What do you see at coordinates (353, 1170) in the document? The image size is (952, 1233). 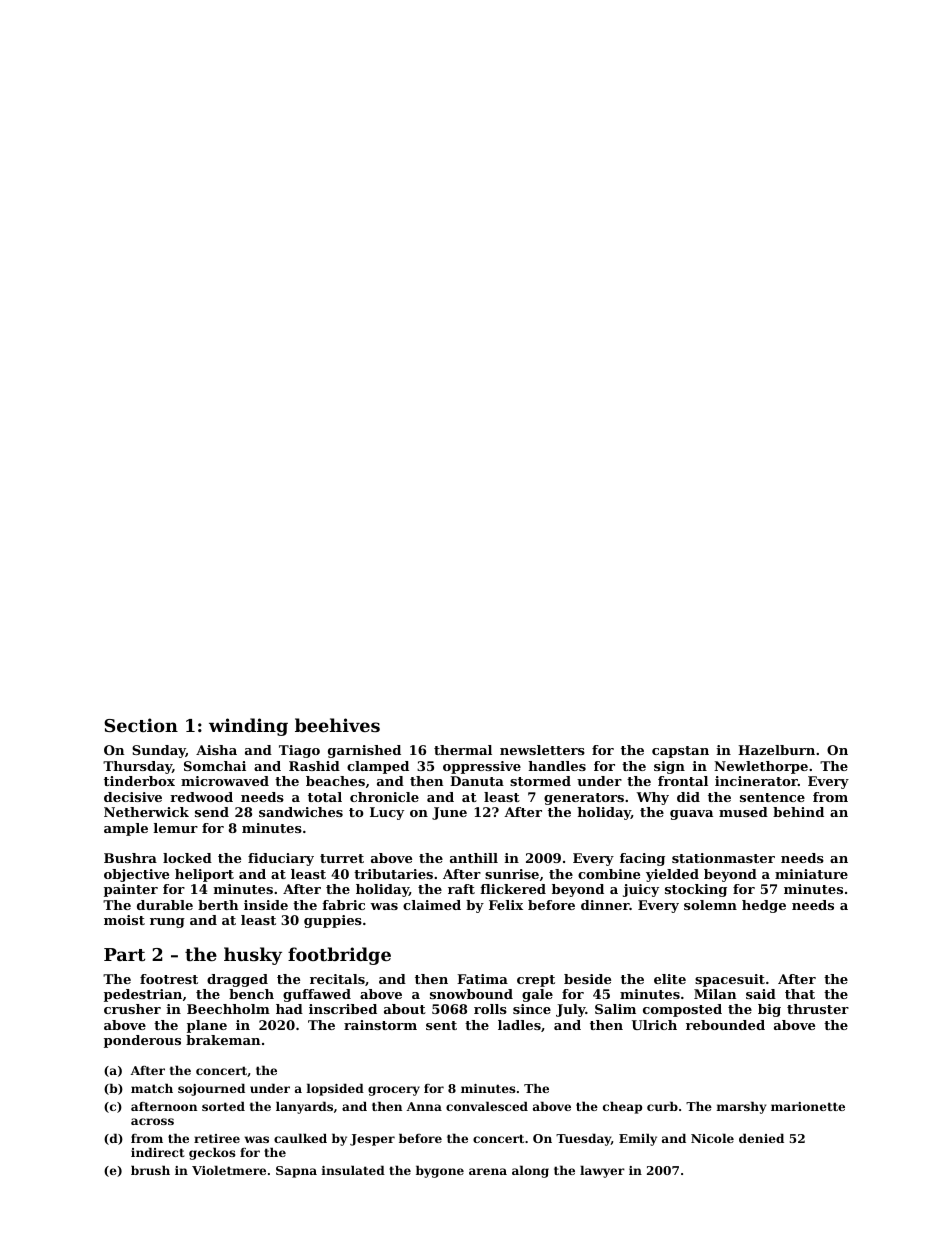 I see `insulated` at bounding box center [353, 1170].
